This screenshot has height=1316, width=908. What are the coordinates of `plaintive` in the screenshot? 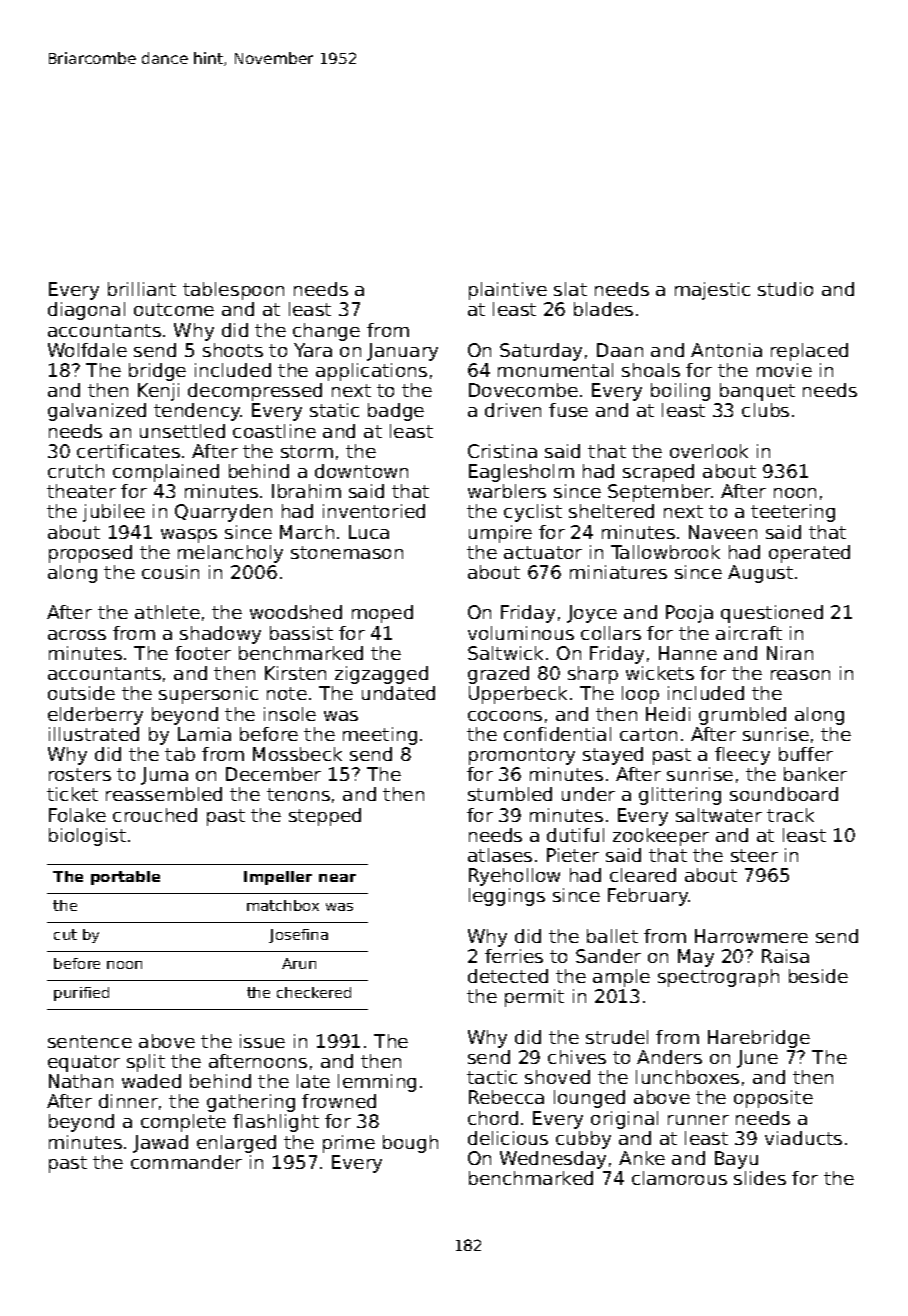 It's located at (508, 291).
